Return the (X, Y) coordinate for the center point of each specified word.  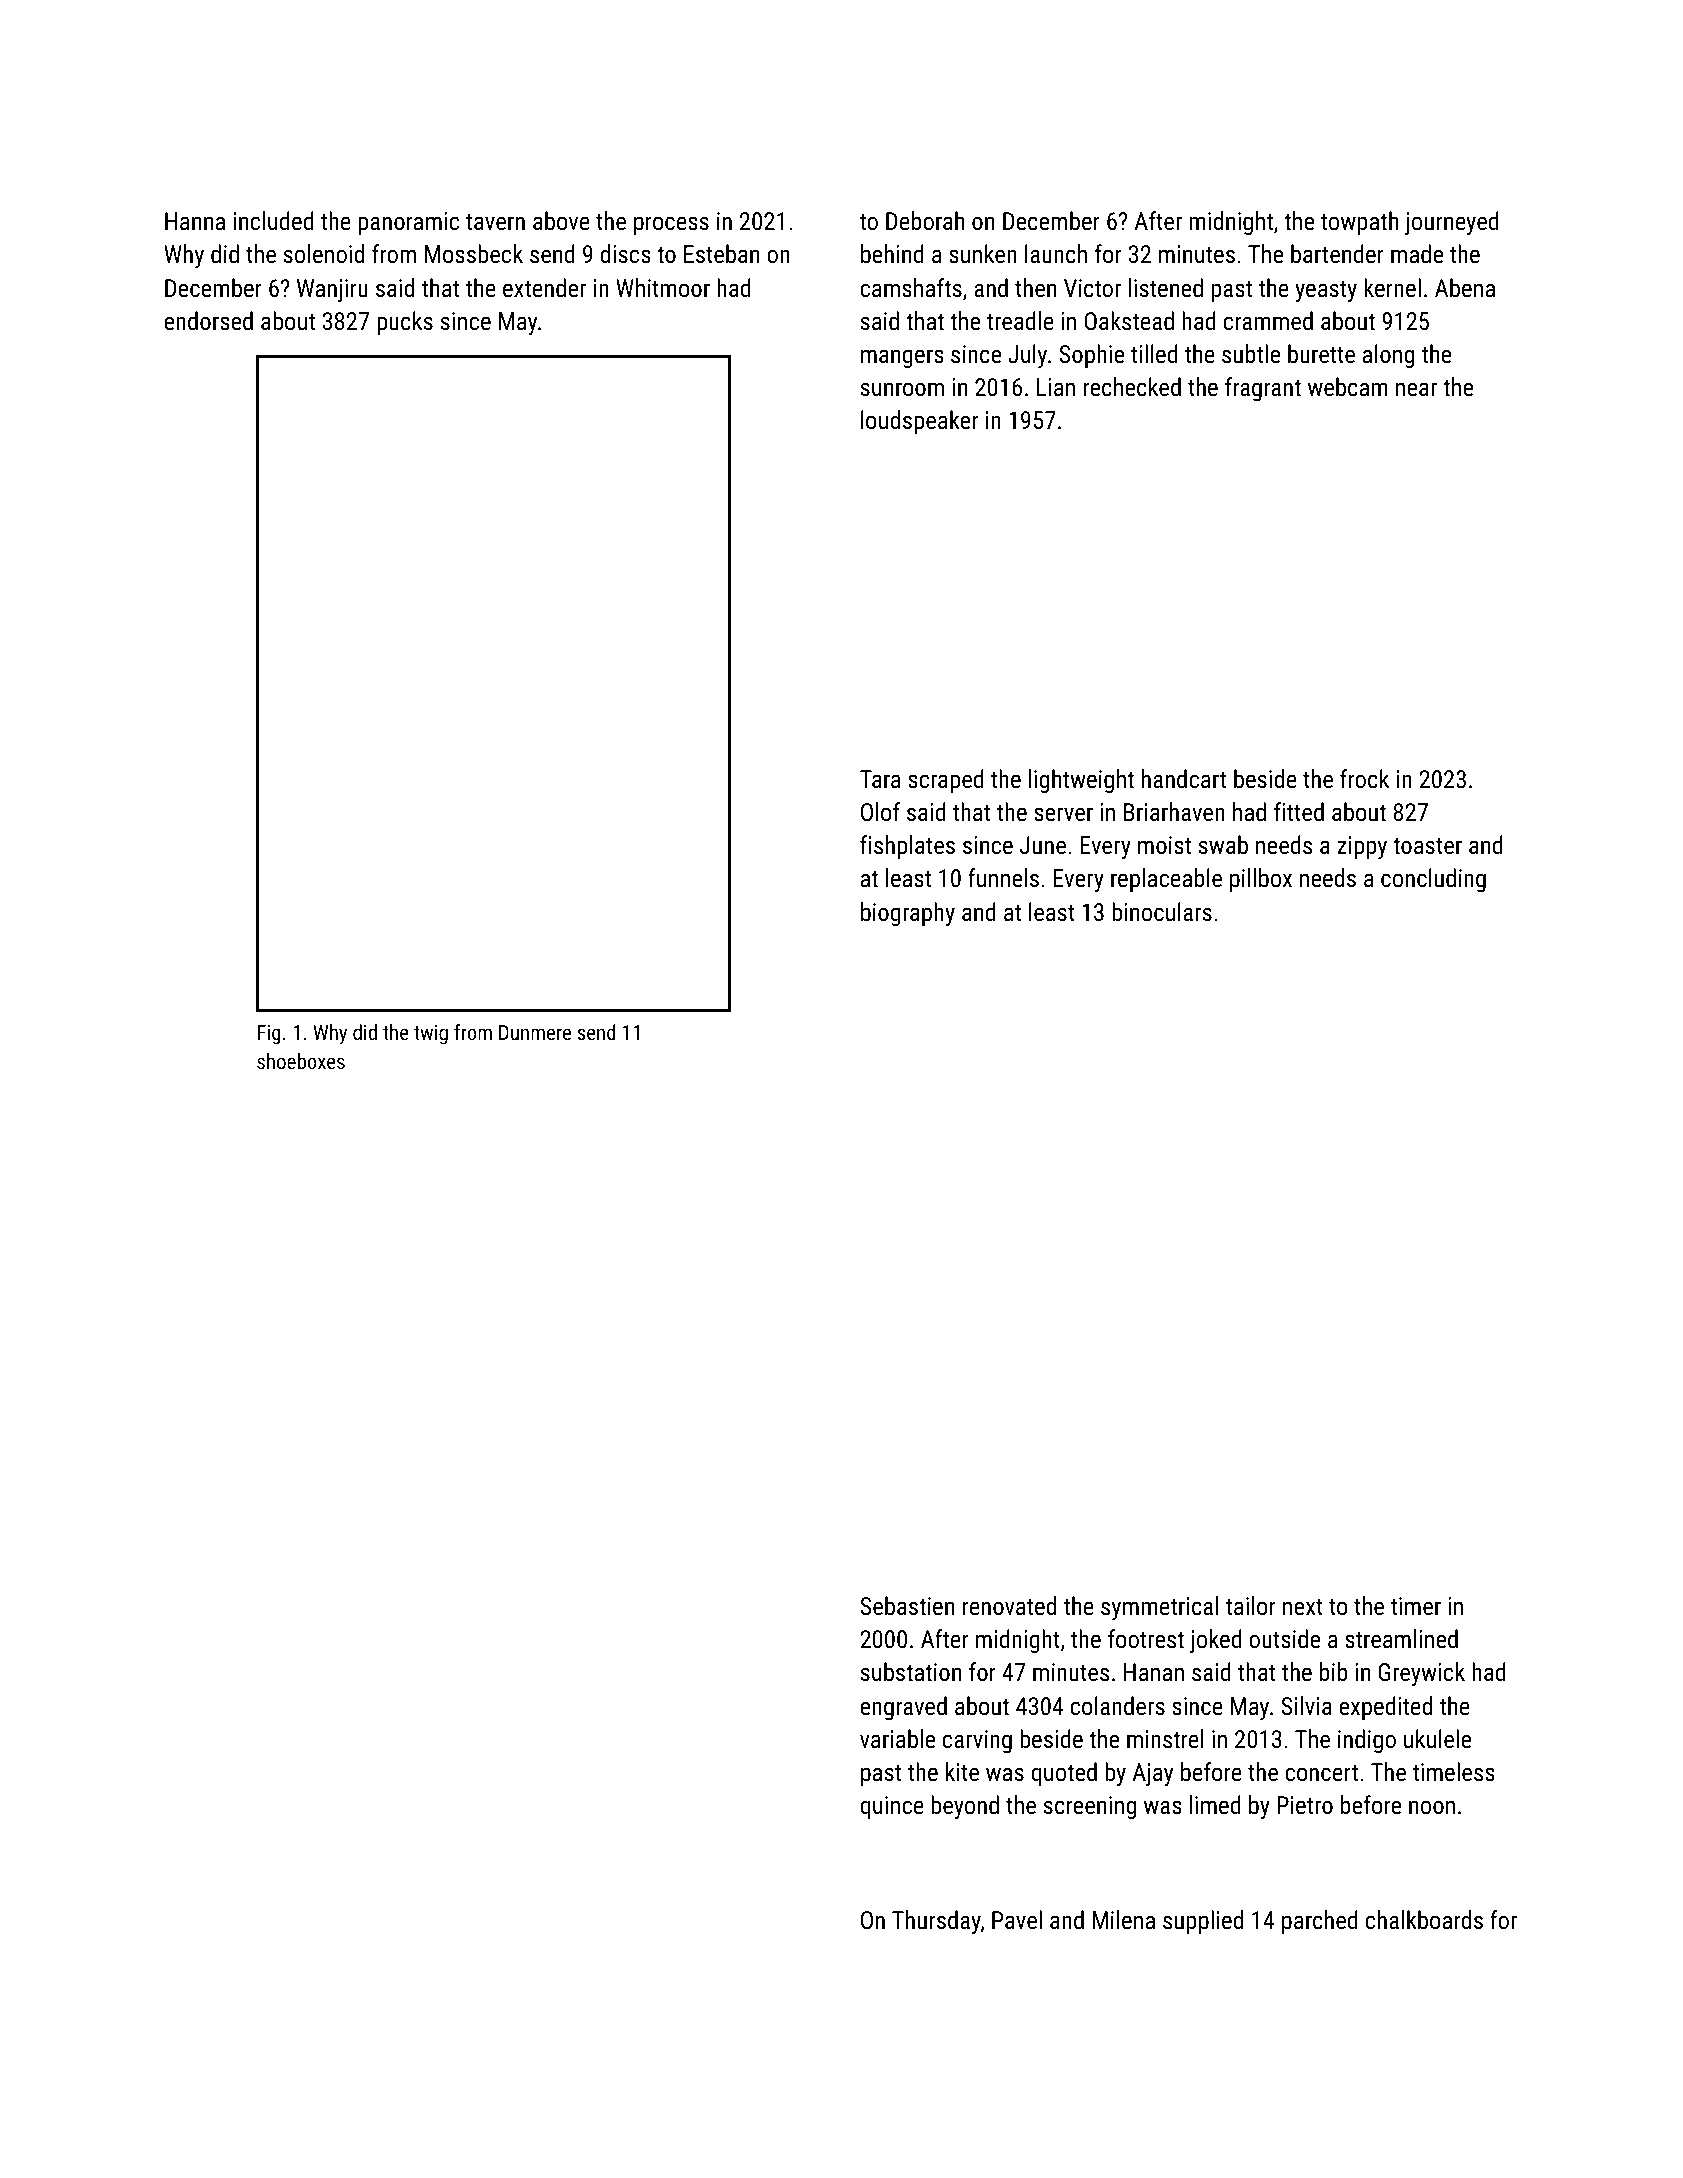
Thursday (936, 1922)
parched (1320, 1922)
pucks (405, 323)
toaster (1427, 845)
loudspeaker (919, 422)
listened (1166, 287)
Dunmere (535, 1032)
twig (431, 1035)
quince (892, 1807)
